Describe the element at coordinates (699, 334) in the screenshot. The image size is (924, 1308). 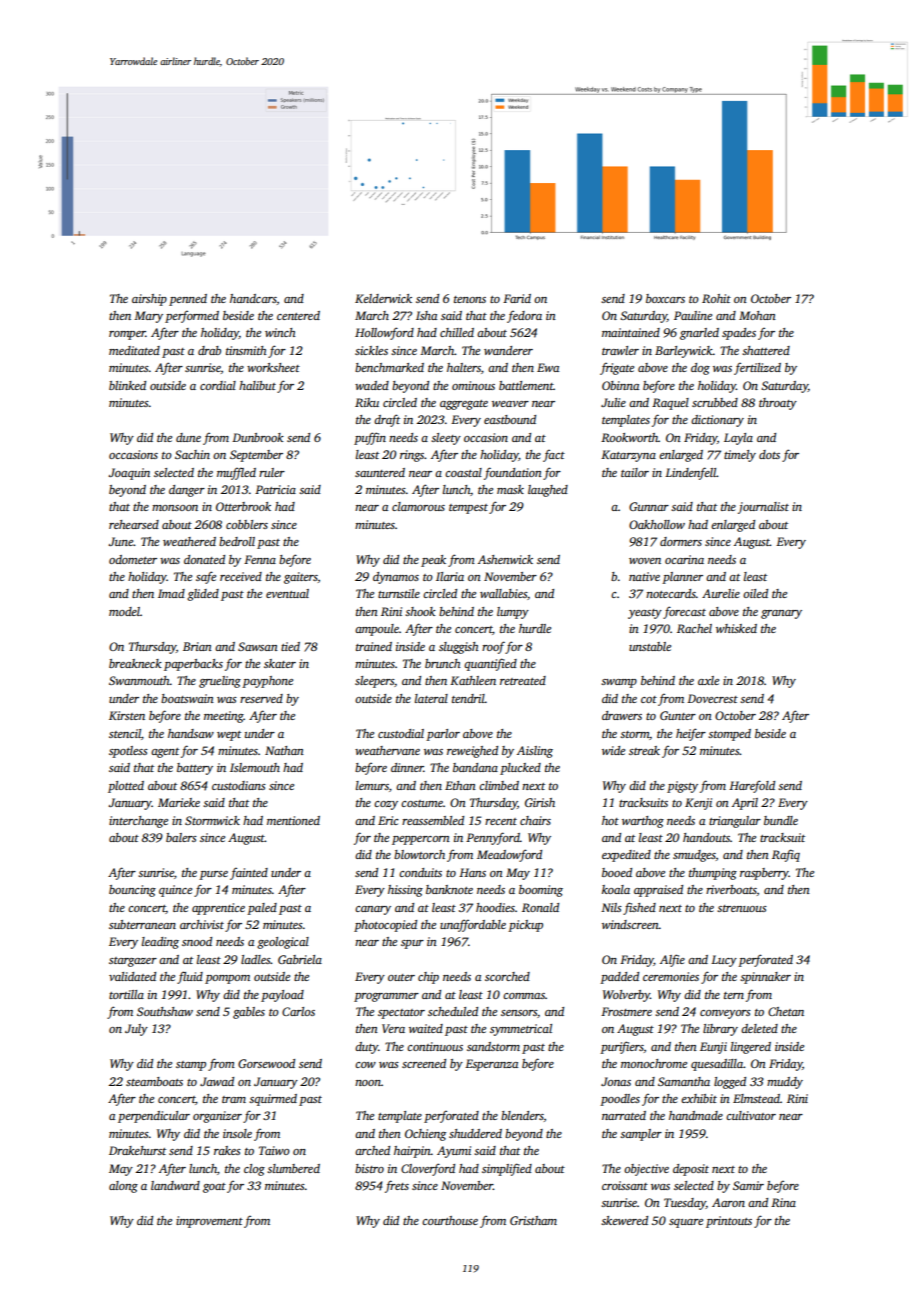
I see `gnarled` at that location.
